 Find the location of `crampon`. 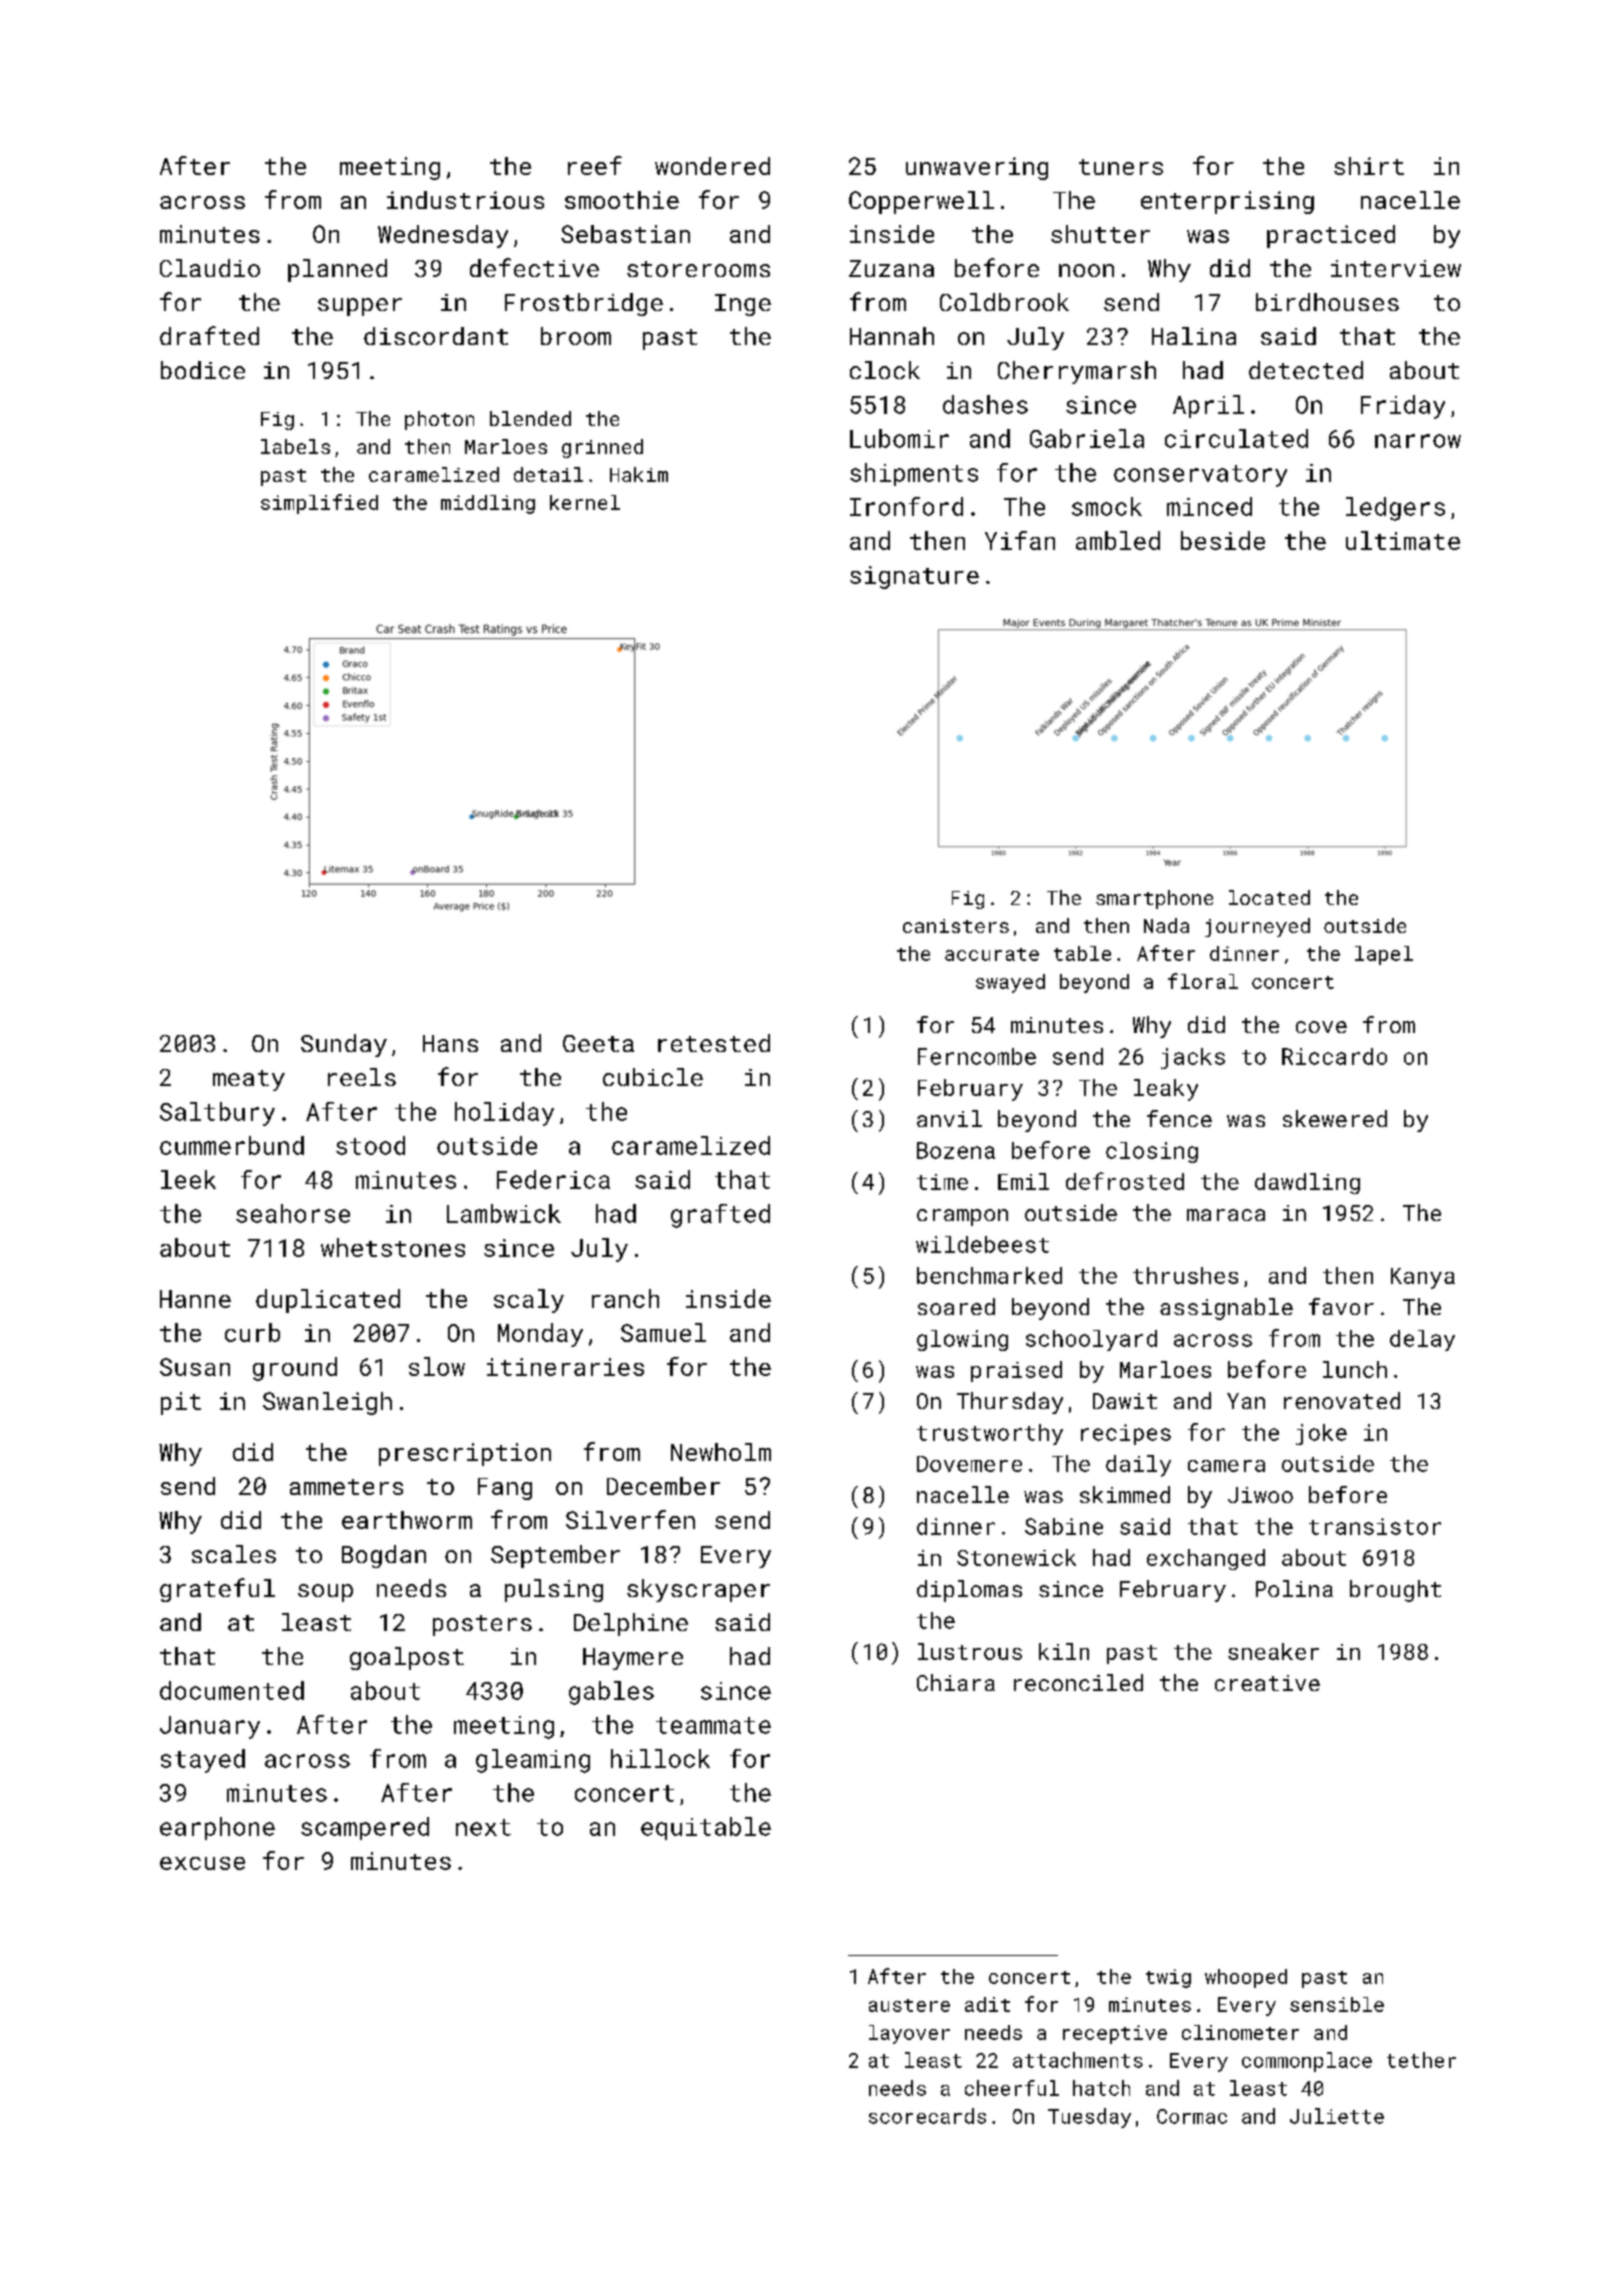

crampon is located at coordinates (962, 1217).
